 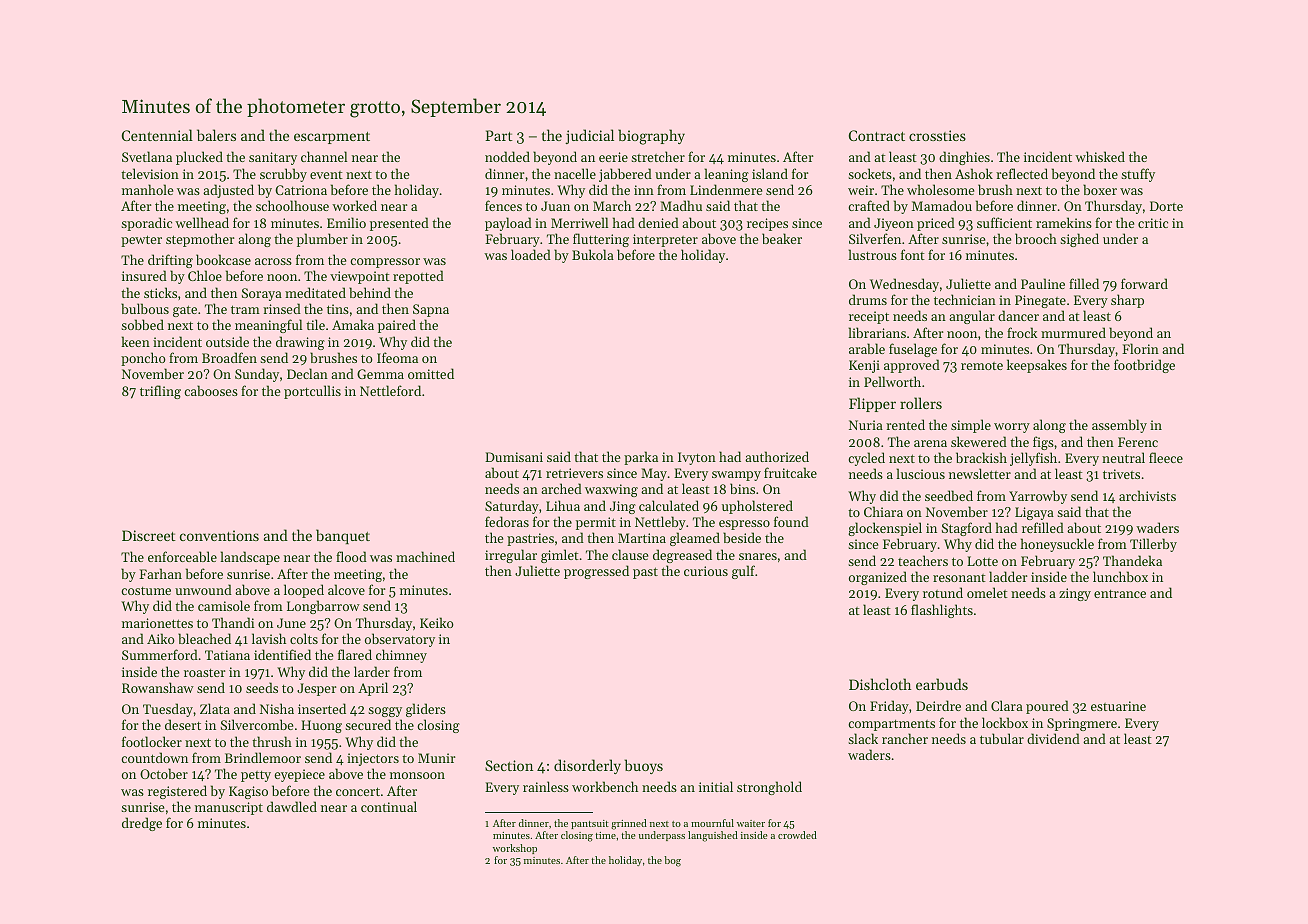 What do you see at coordinates (273, 158) in the screenshot?
I see `sanitary` at bounding box center [273, 158].
